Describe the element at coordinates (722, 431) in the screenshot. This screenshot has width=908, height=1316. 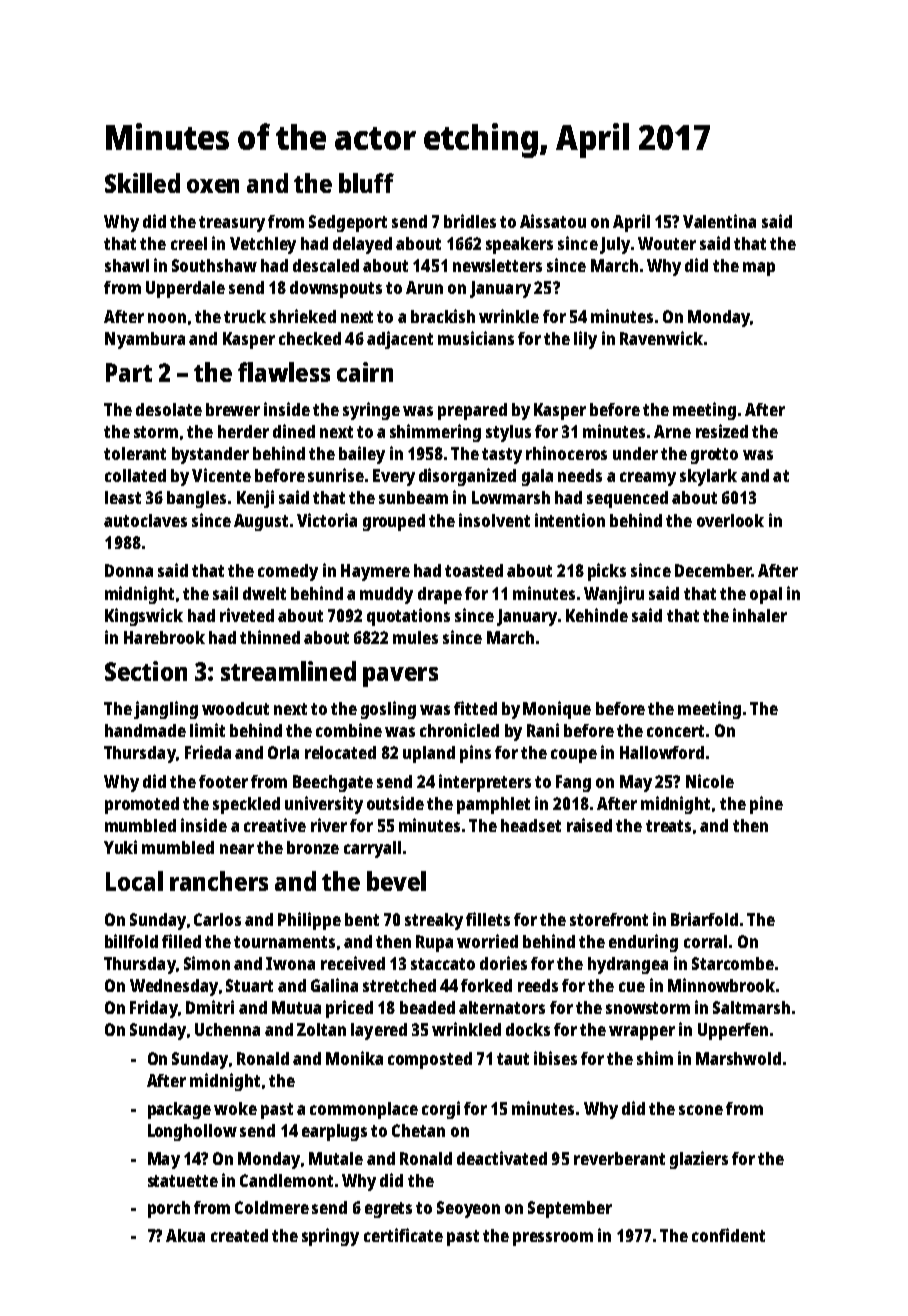
I see `resized` at that location.
